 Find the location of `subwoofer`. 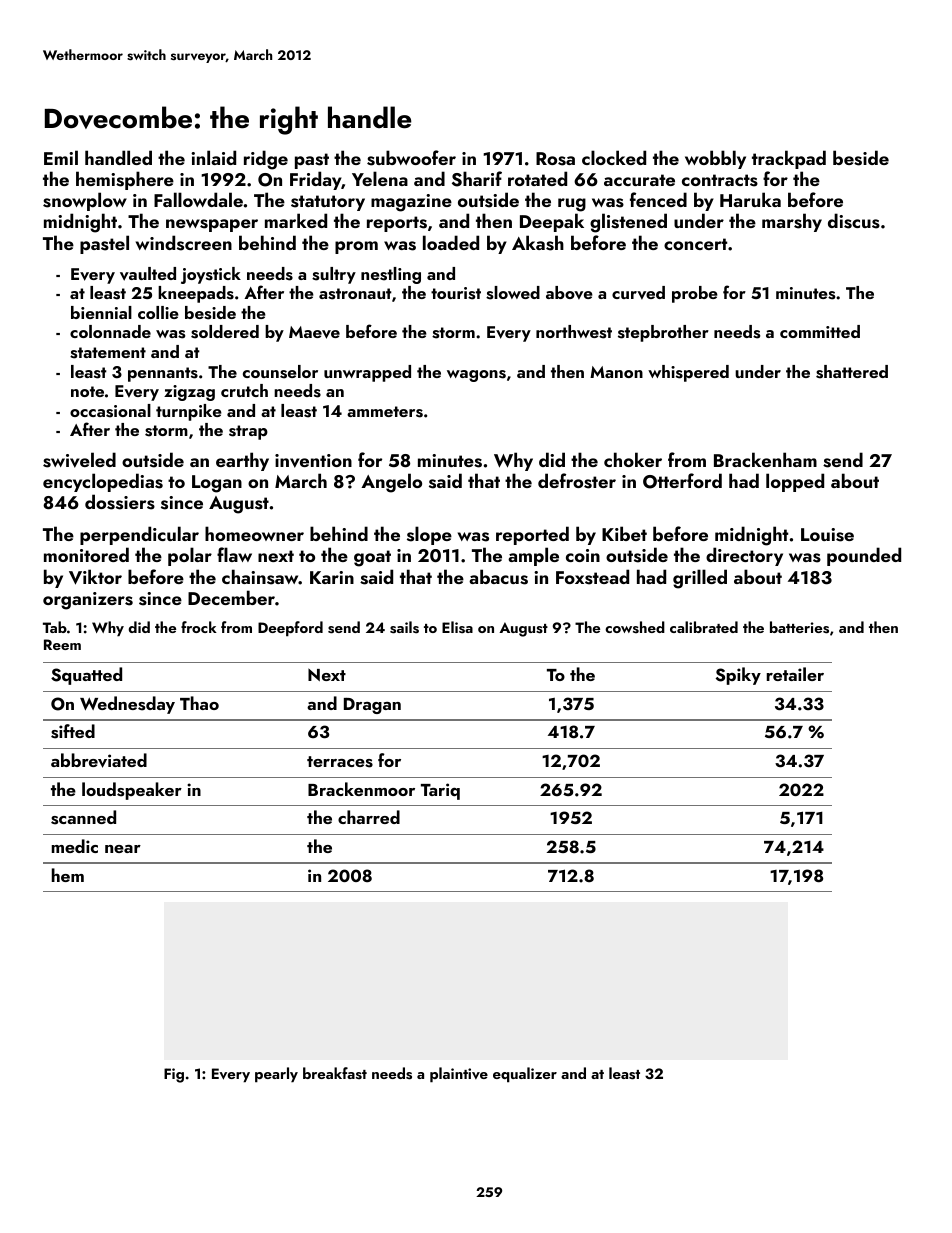

subwoofer is located at coordinates (411, 158).
